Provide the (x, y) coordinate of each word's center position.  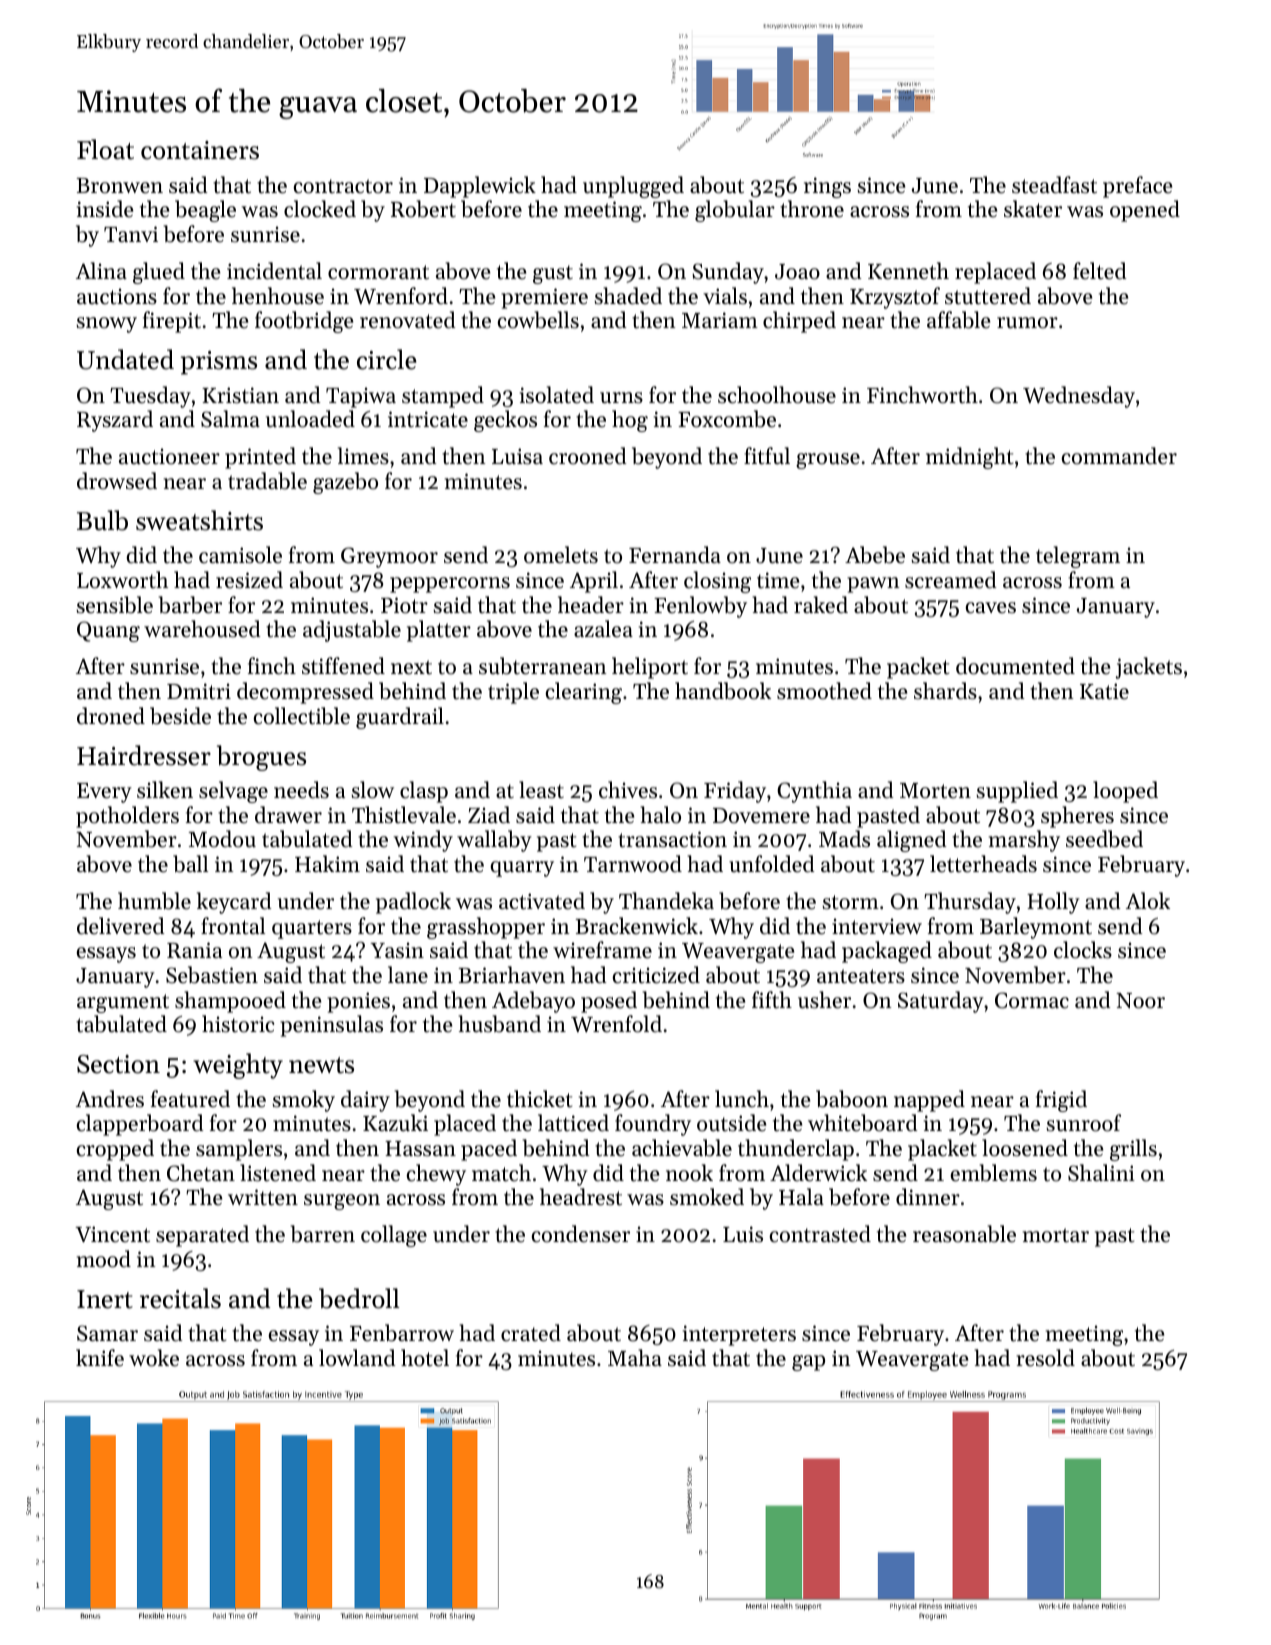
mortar (1056, 1235)
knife (100, 1358)
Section (118, 1064)
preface (1138, 187)
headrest (581, 1197)
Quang (108, 631)
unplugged (633, 187)
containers (200, 150)
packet (918, 668)
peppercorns (450, 585)
